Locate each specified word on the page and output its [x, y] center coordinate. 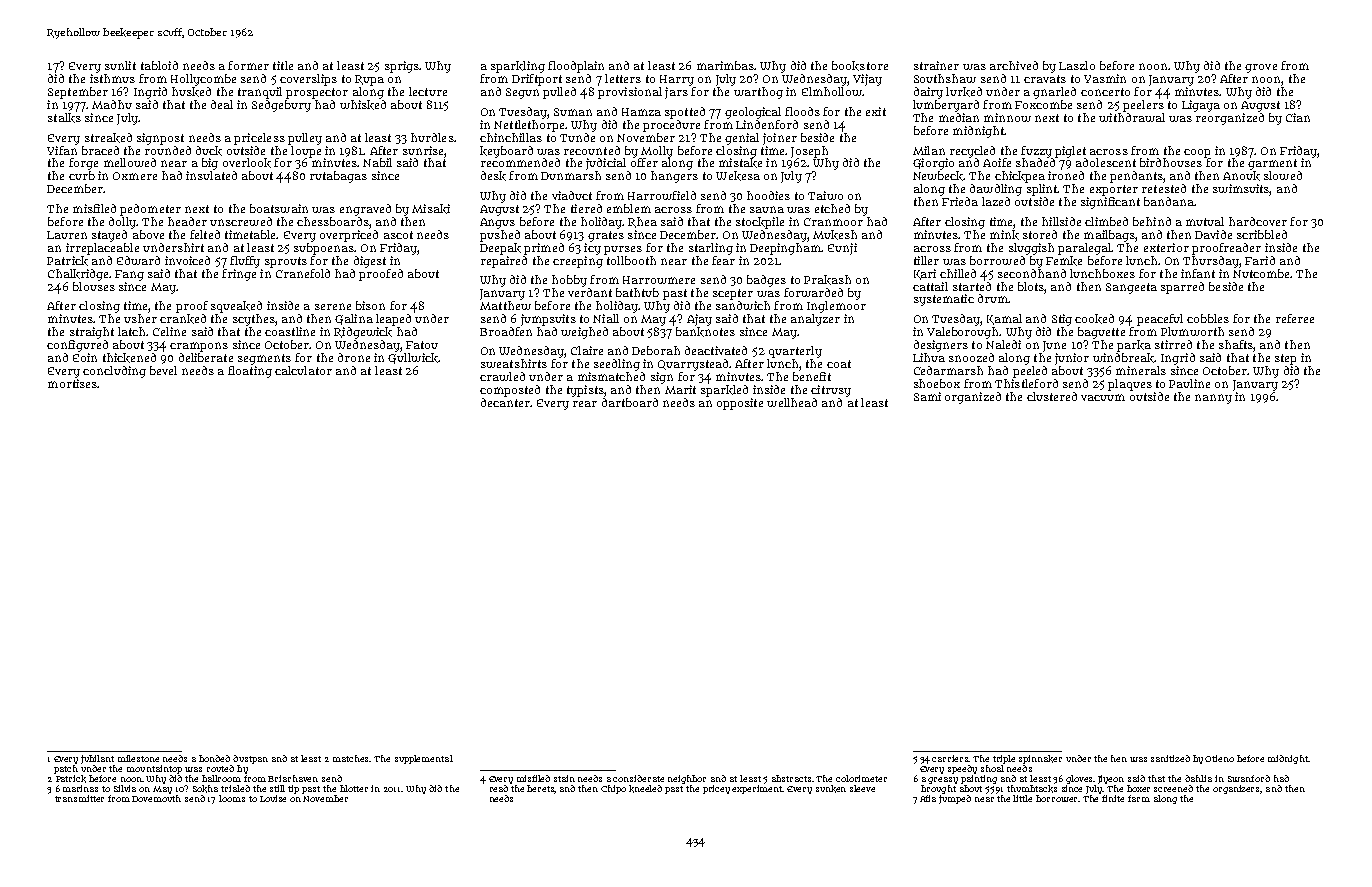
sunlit [120, 65]
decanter [505, 402]
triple [1004, 759]
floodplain [576, 67]
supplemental [424, 759]
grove [1261, 68]
